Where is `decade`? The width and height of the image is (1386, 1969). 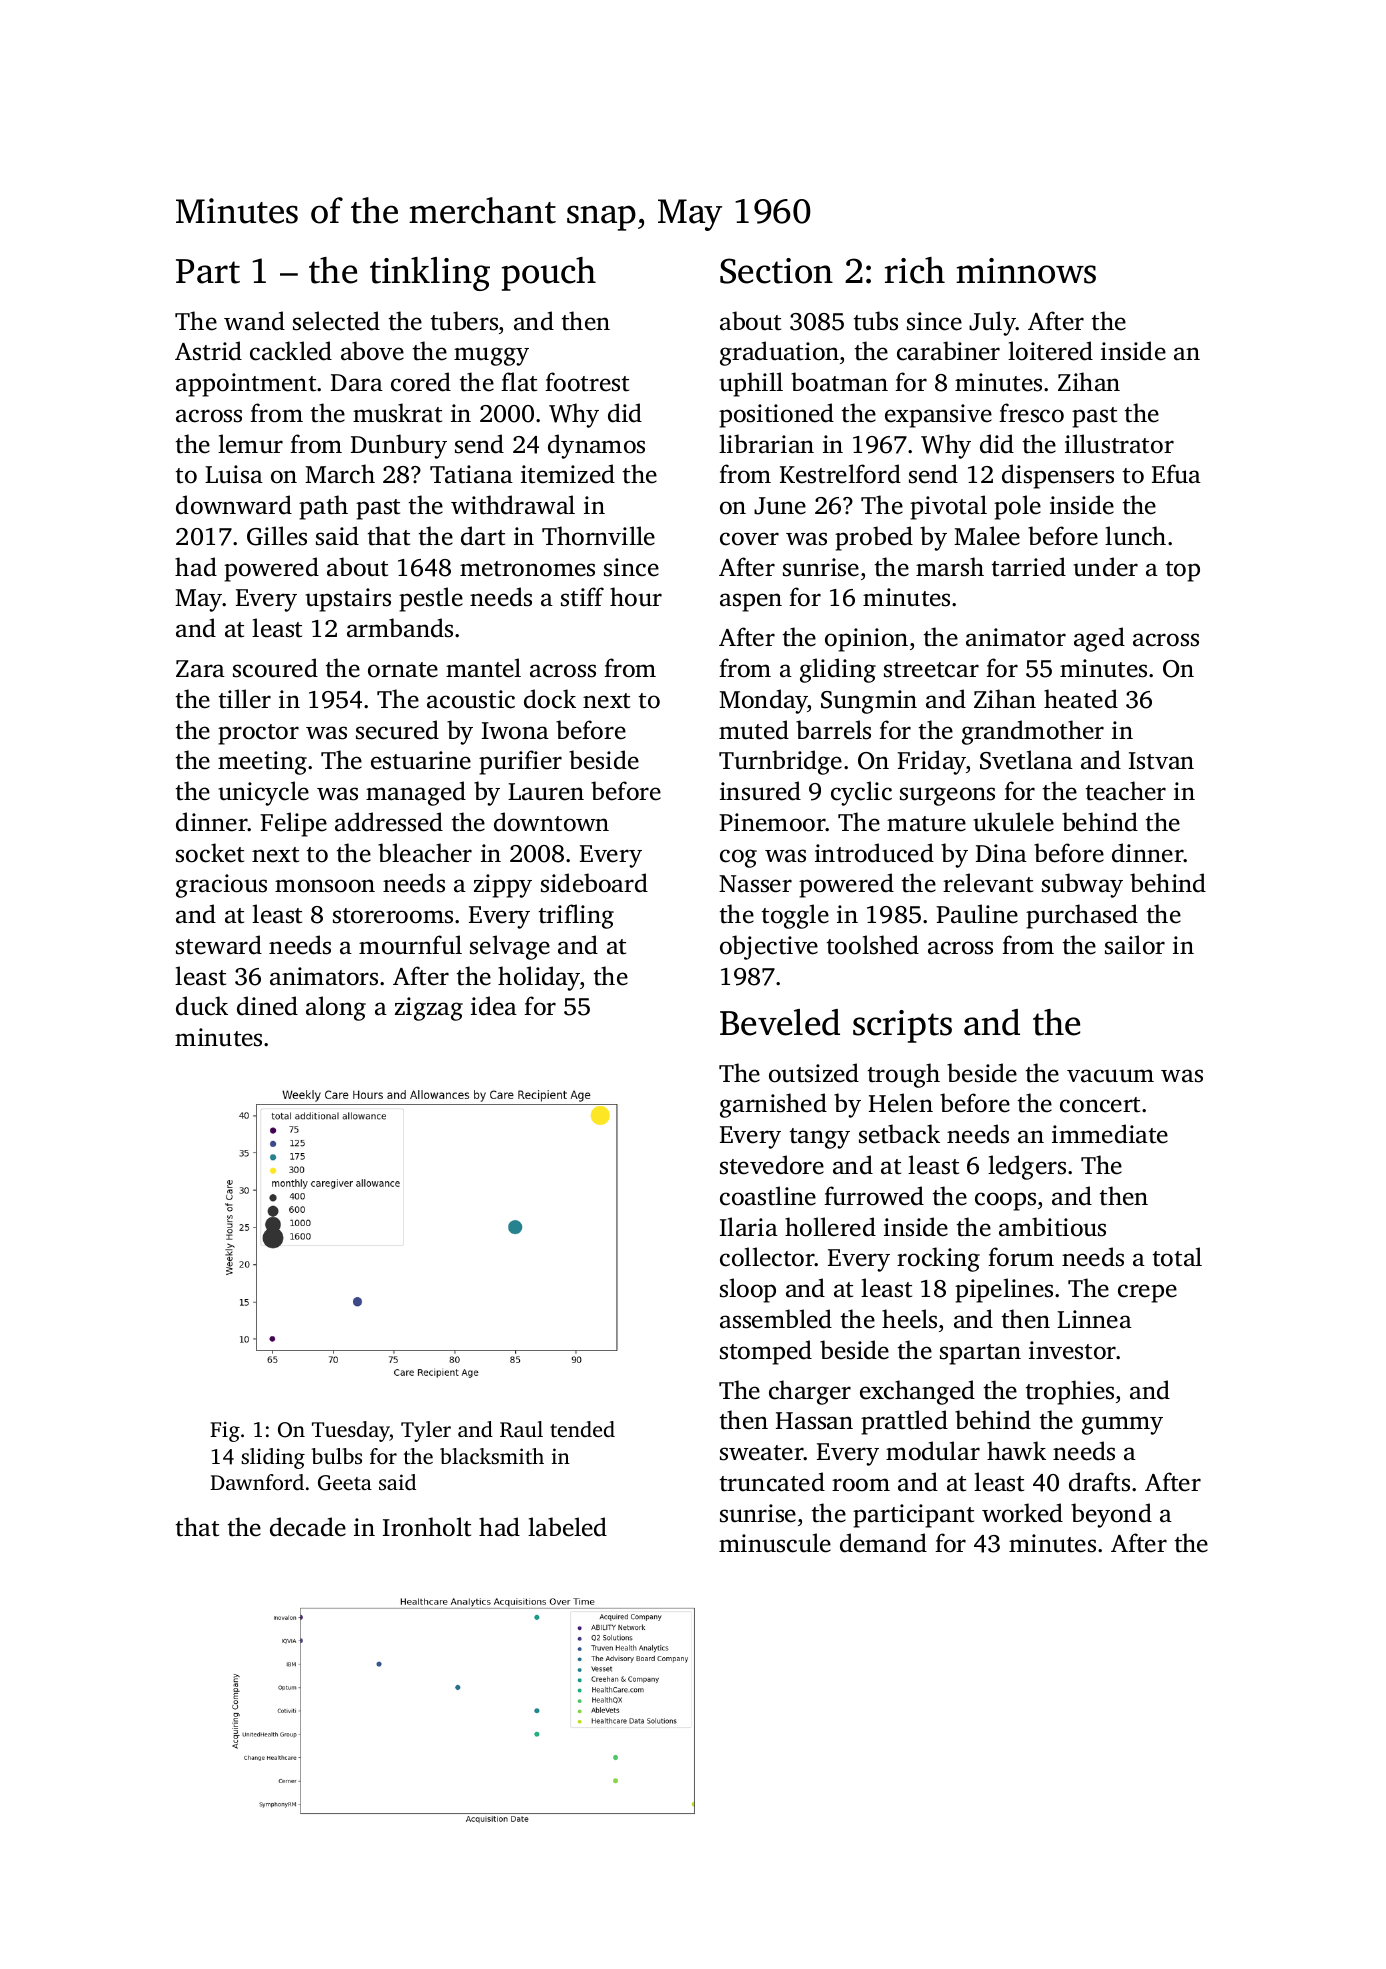 decade is located at coordinates (308, 1527).
